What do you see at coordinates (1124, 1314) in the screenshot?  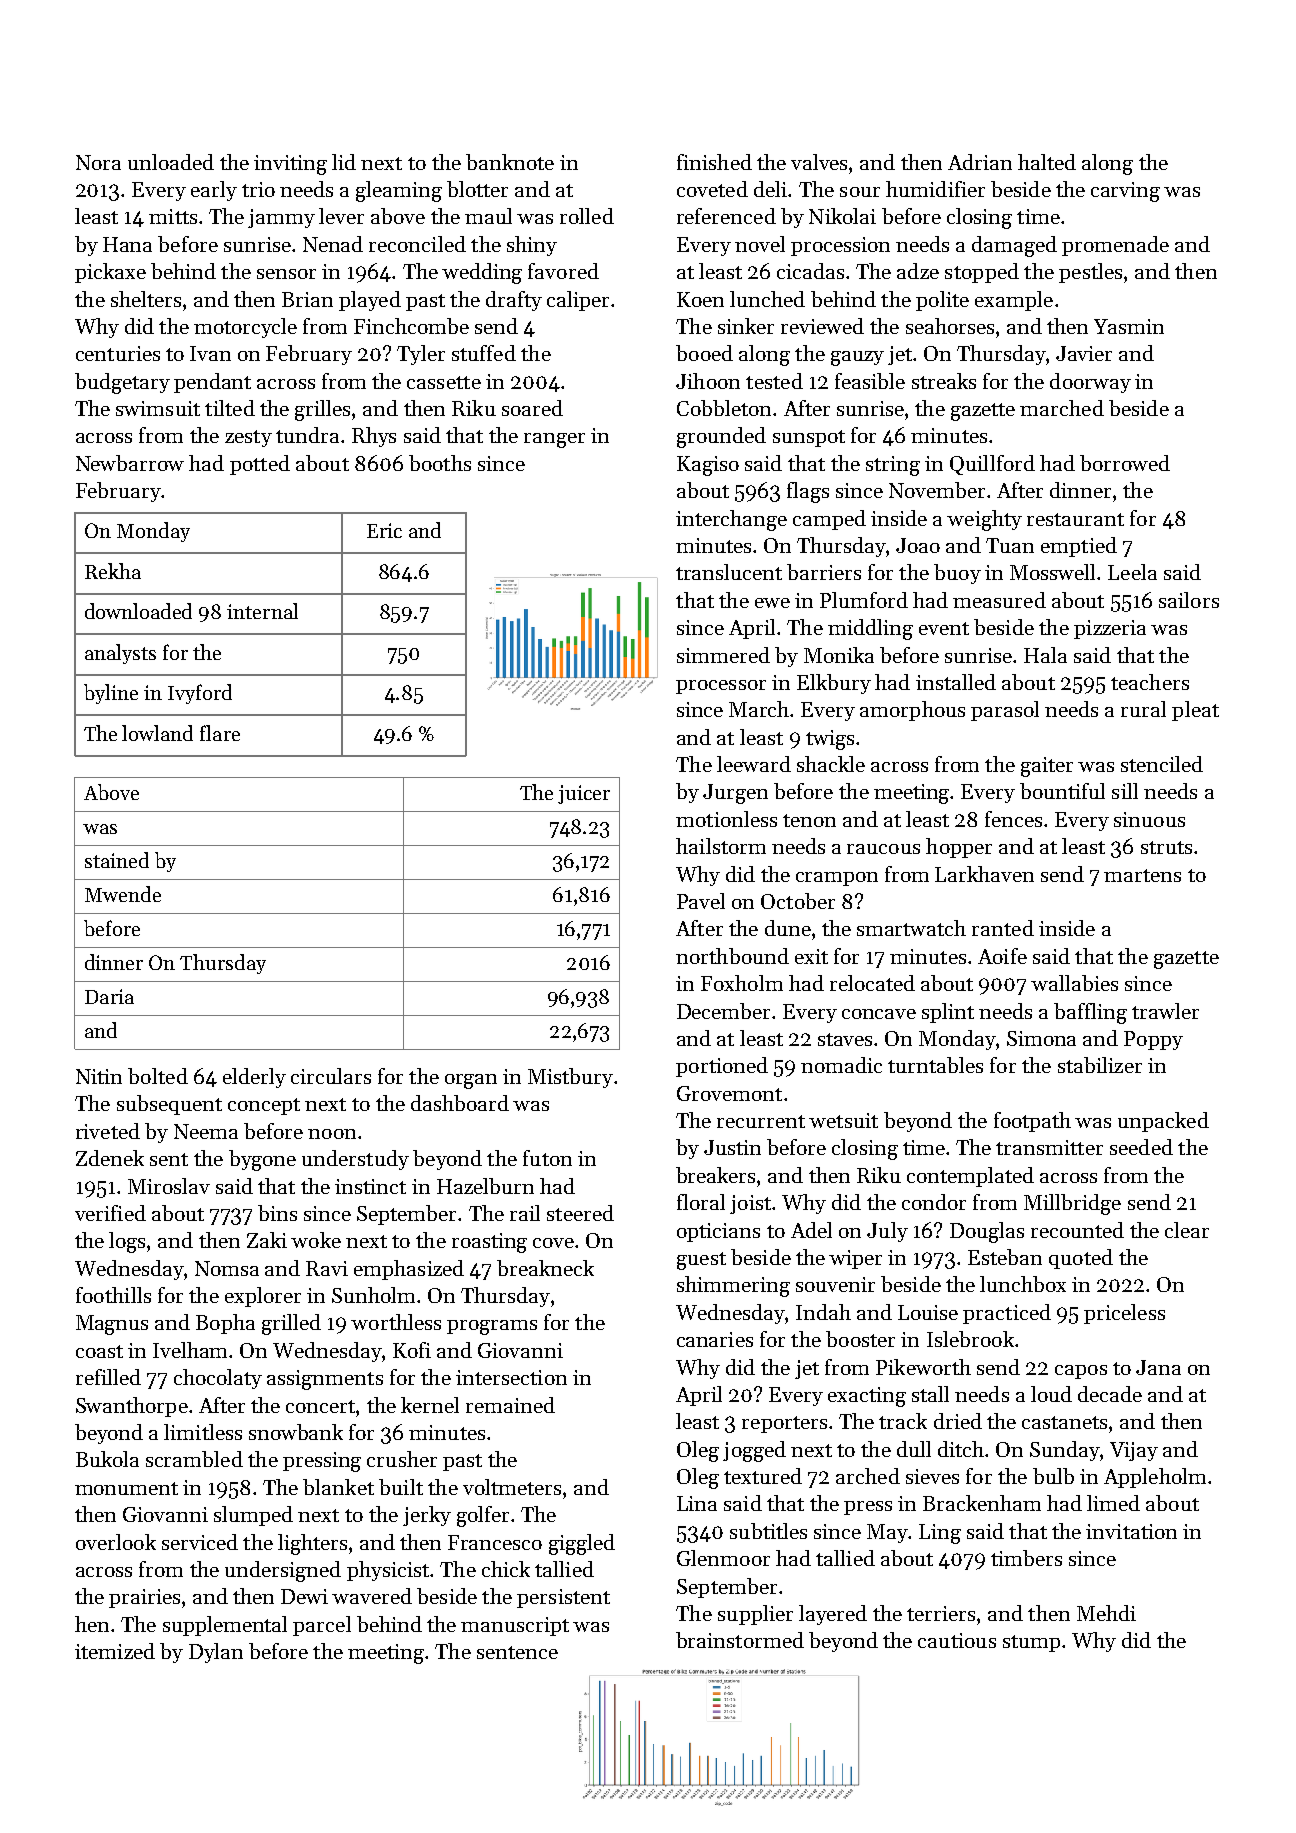 I see `priceless` at bounding box center [1124, 1314].
